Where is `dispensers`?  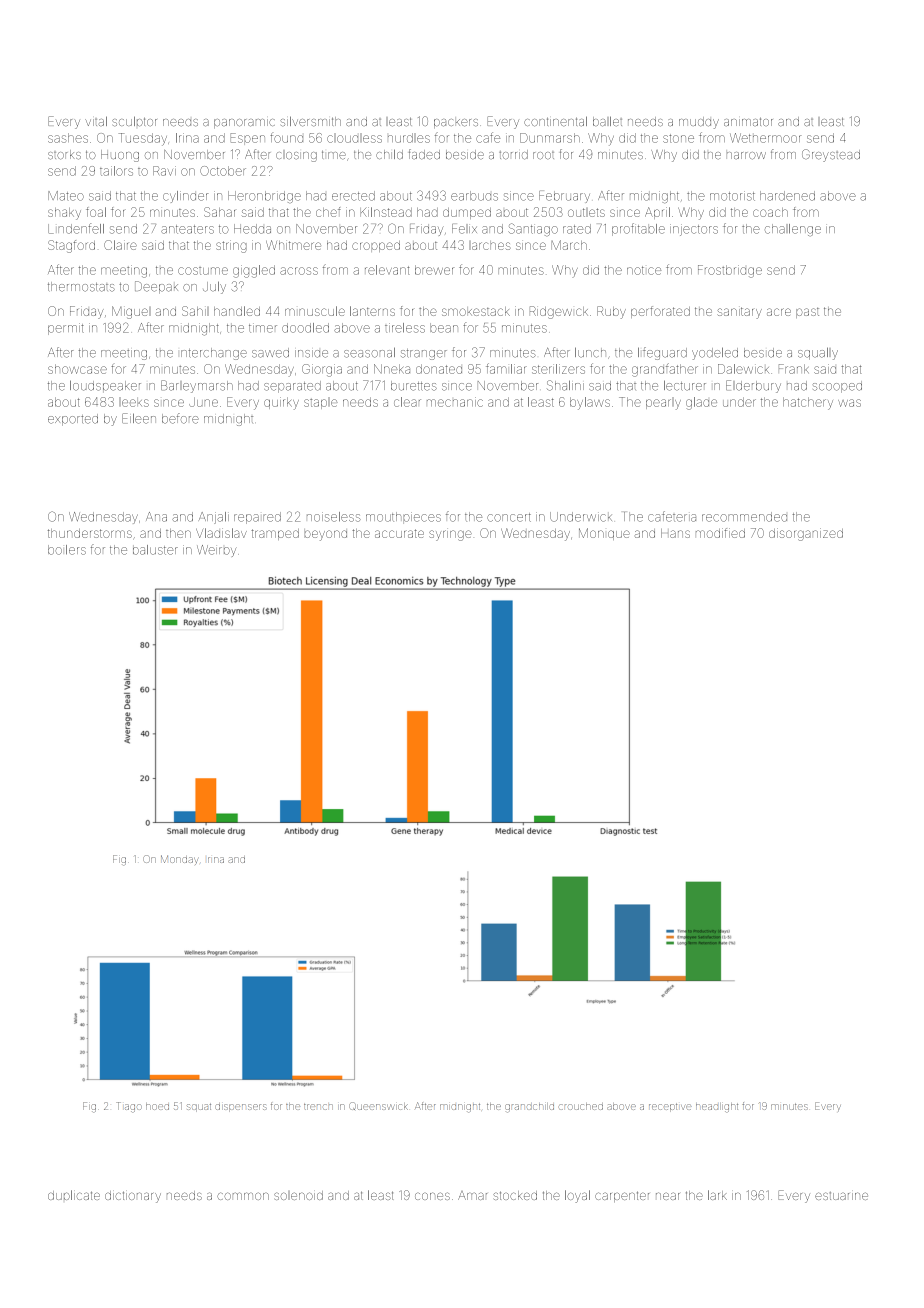
dispensers is located at coordinates (241, 1108).
